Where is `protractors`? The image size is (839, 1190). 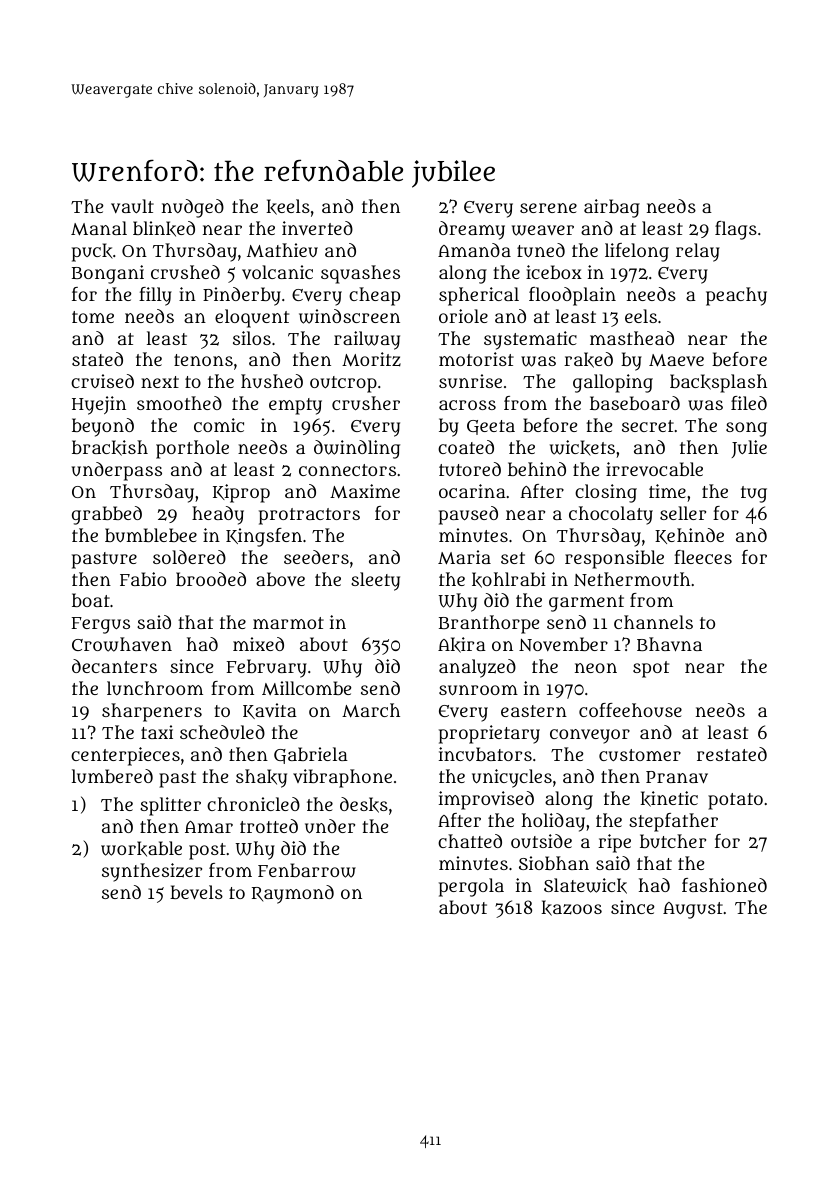 protractors is located at coordinates (309, 516).
